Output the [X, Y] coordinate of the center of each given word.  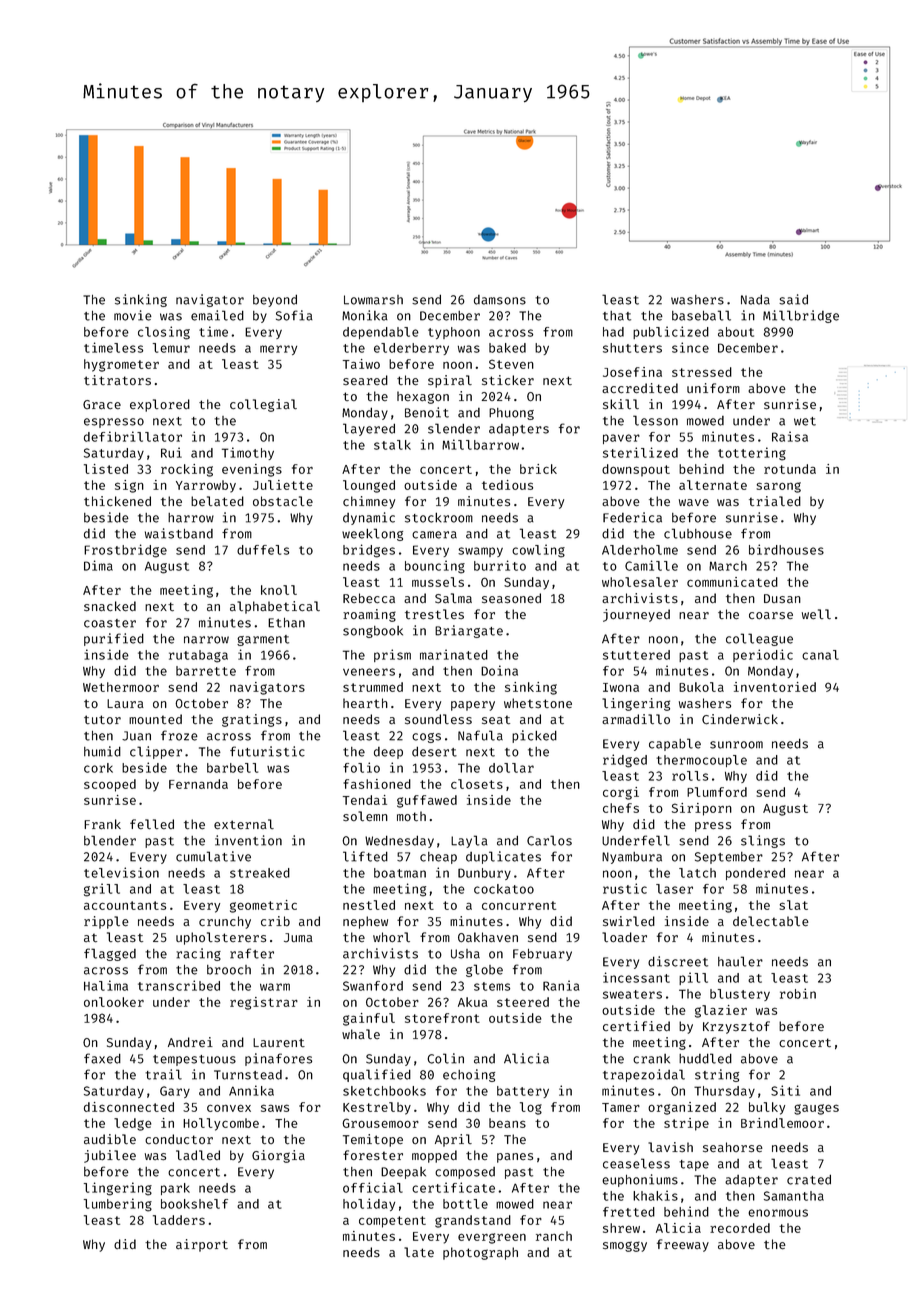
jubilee [110, 1156]
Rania [561, 985]
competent [392, 1222]
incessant [636, 977]
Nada [755, 299]
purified [114, 639]
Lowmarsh [373, 300]
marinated [454, 654]
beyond [275, 300]
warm [275, 987]
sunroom [736, 745]
